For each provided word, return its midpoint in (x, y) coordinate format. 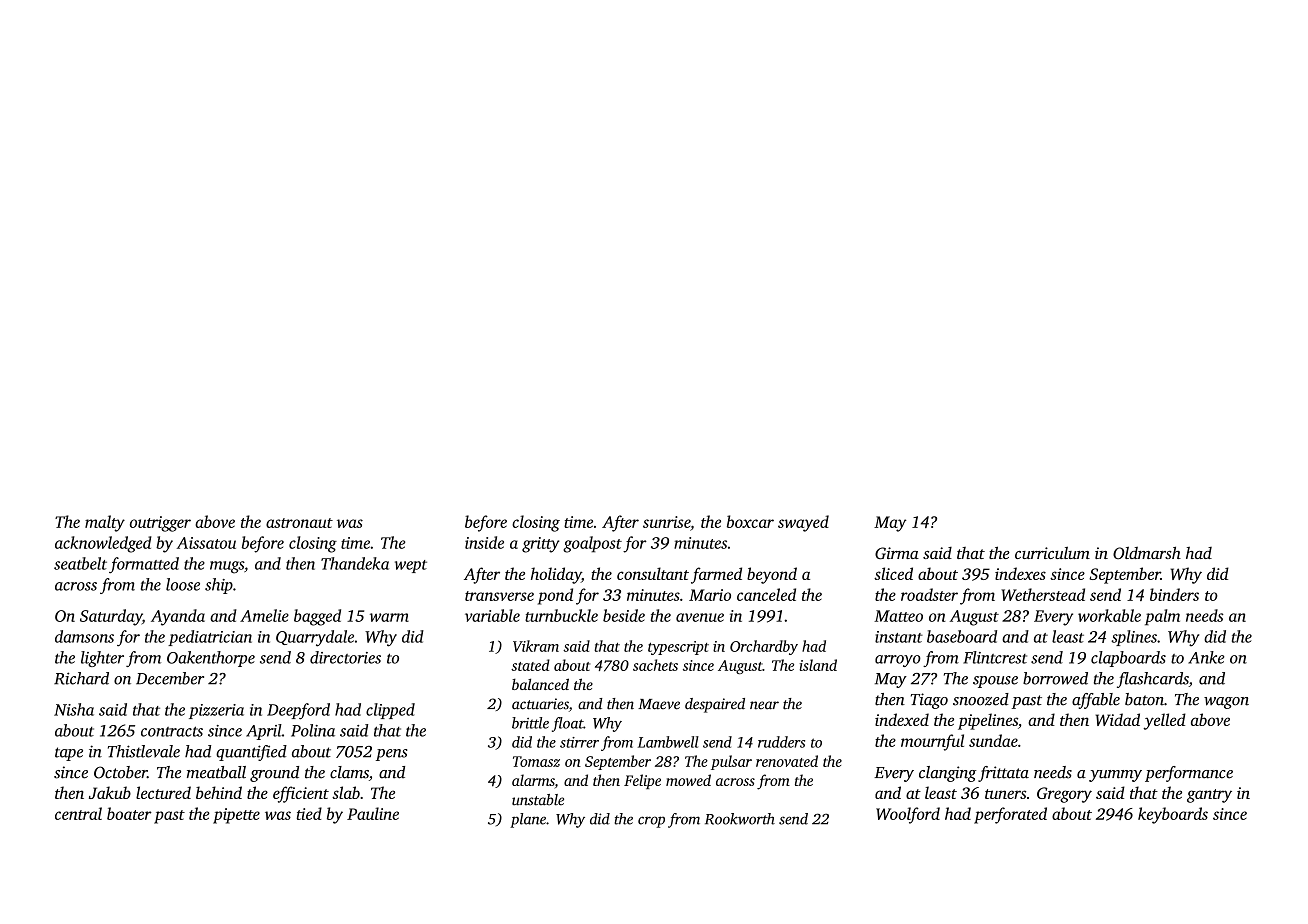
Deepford (298, 711)
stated (530, 665)
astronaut (299, 523)
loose (183, 584)
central (78, 813)
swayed (803, 523)
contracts (172, 731)
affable (1096, 701)
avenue (700, 617)
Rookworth (740, 819)
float (567, 724)
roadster (929, 594)
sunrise (666, 522)
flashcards (1153, 680)
